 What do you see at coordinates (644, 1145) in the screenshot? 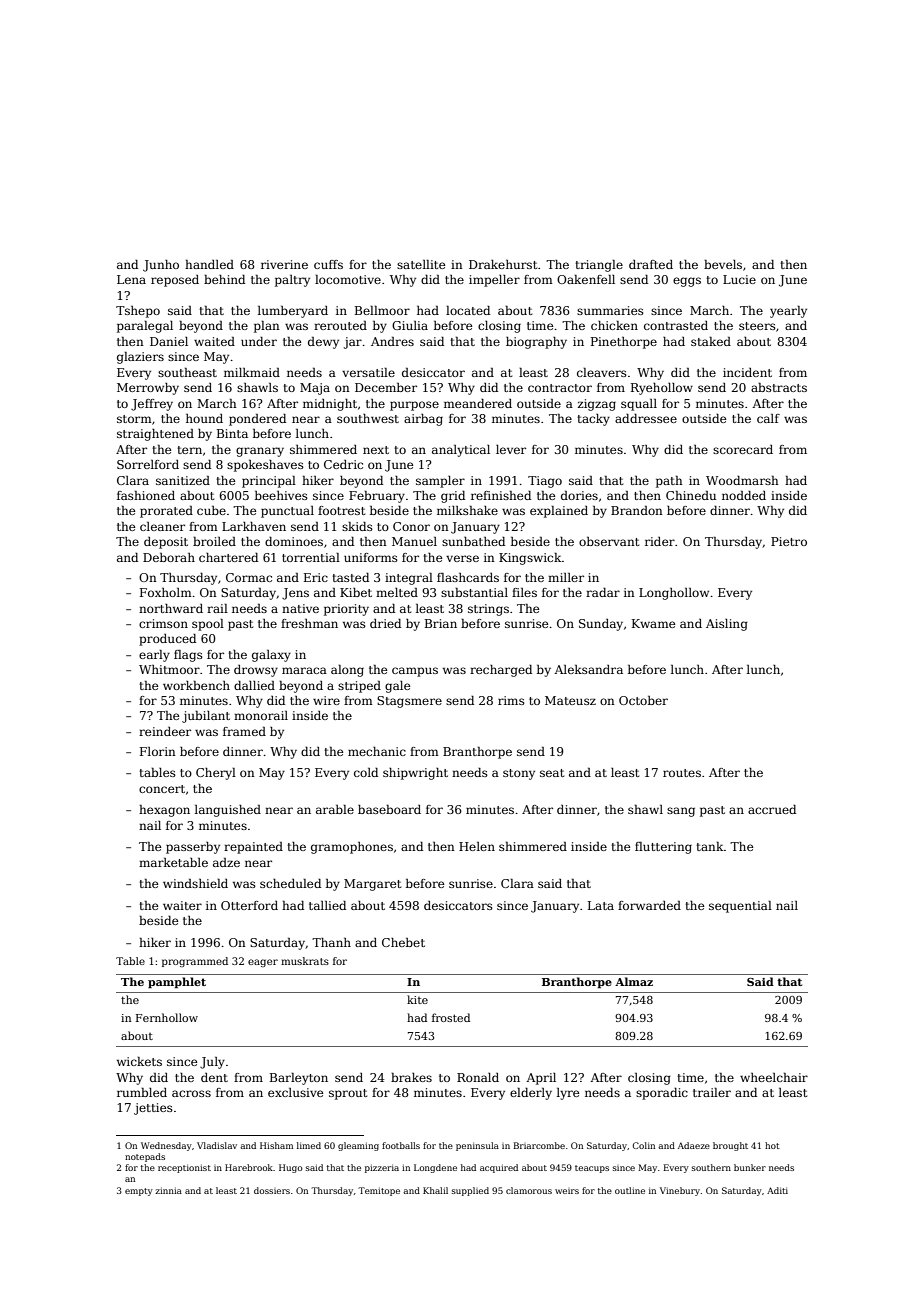
I see `Colin` at bounding box center [644, 1145].
